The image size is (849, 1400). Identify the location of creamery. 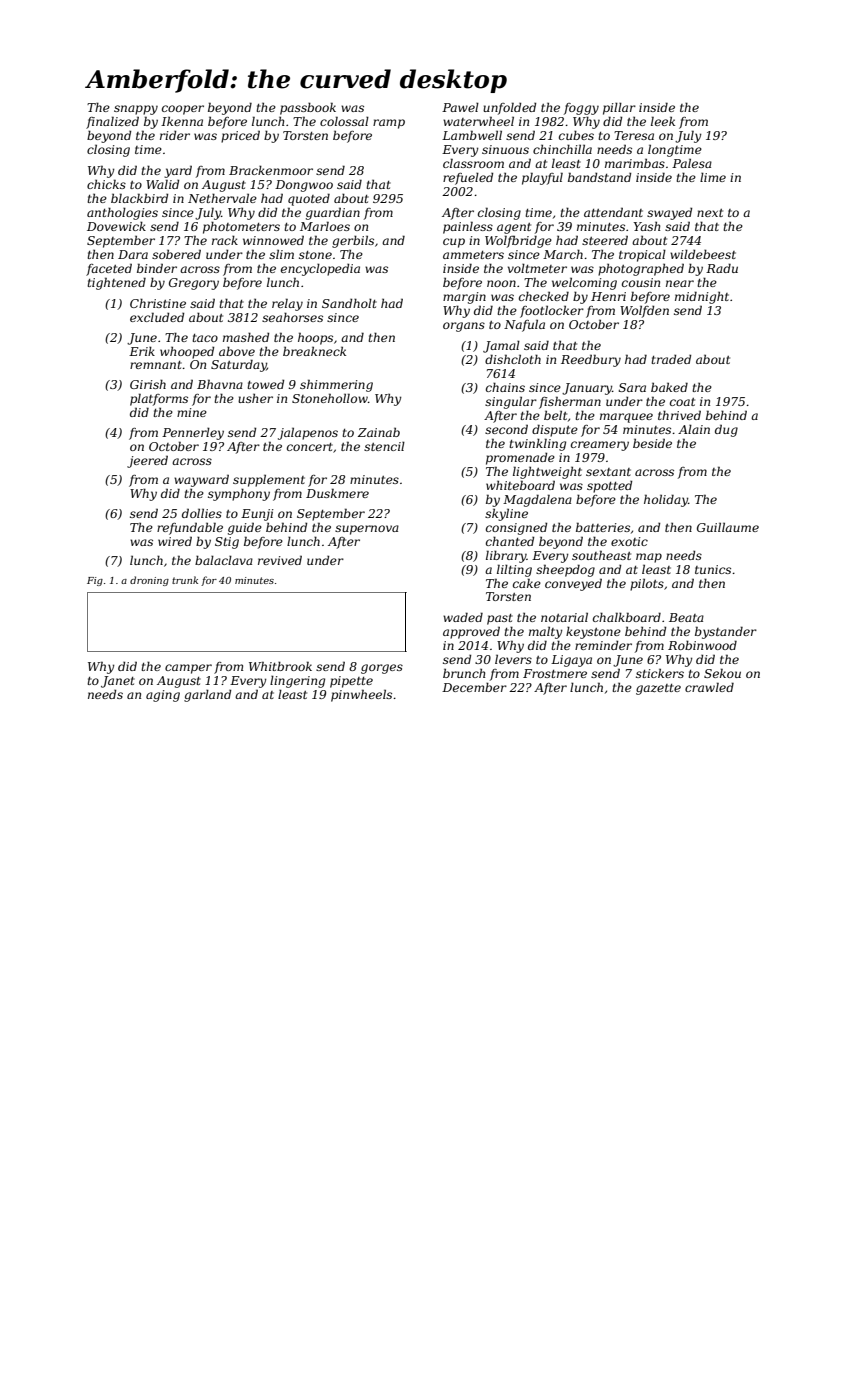
(600, 446).
